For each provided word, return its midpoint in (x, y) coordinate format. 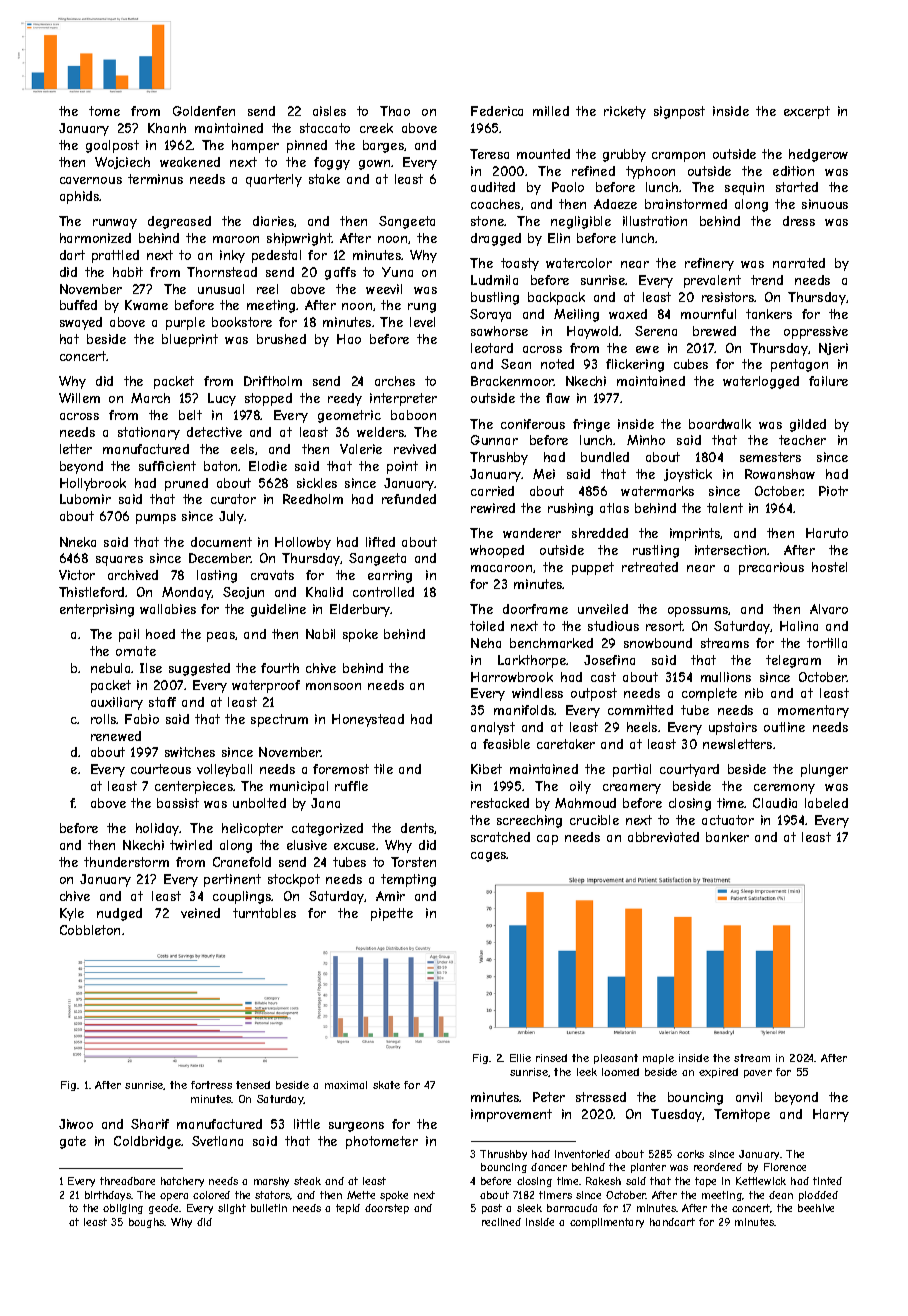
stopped (268, 399)
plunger (824, 770)
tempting (408, 880)
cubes (691, 364)
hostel (829, 567)
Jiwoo (76, 1124)
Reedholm (313, 499)
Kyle (72, 914)
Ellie (520, 1058)
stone (487, 221)
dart (72, 255)
